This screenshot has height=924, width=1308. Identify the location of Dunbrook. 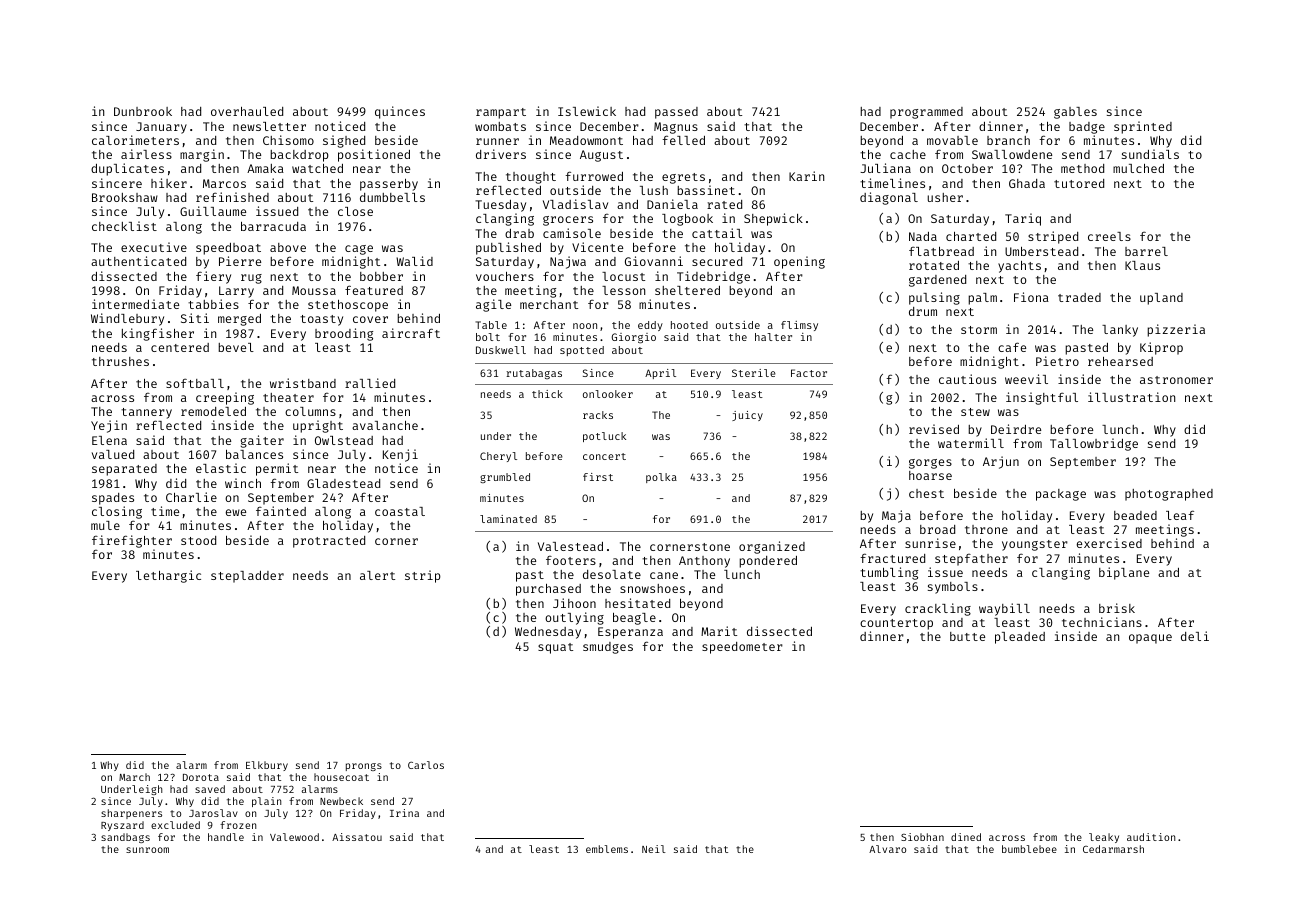
(143, 111).
